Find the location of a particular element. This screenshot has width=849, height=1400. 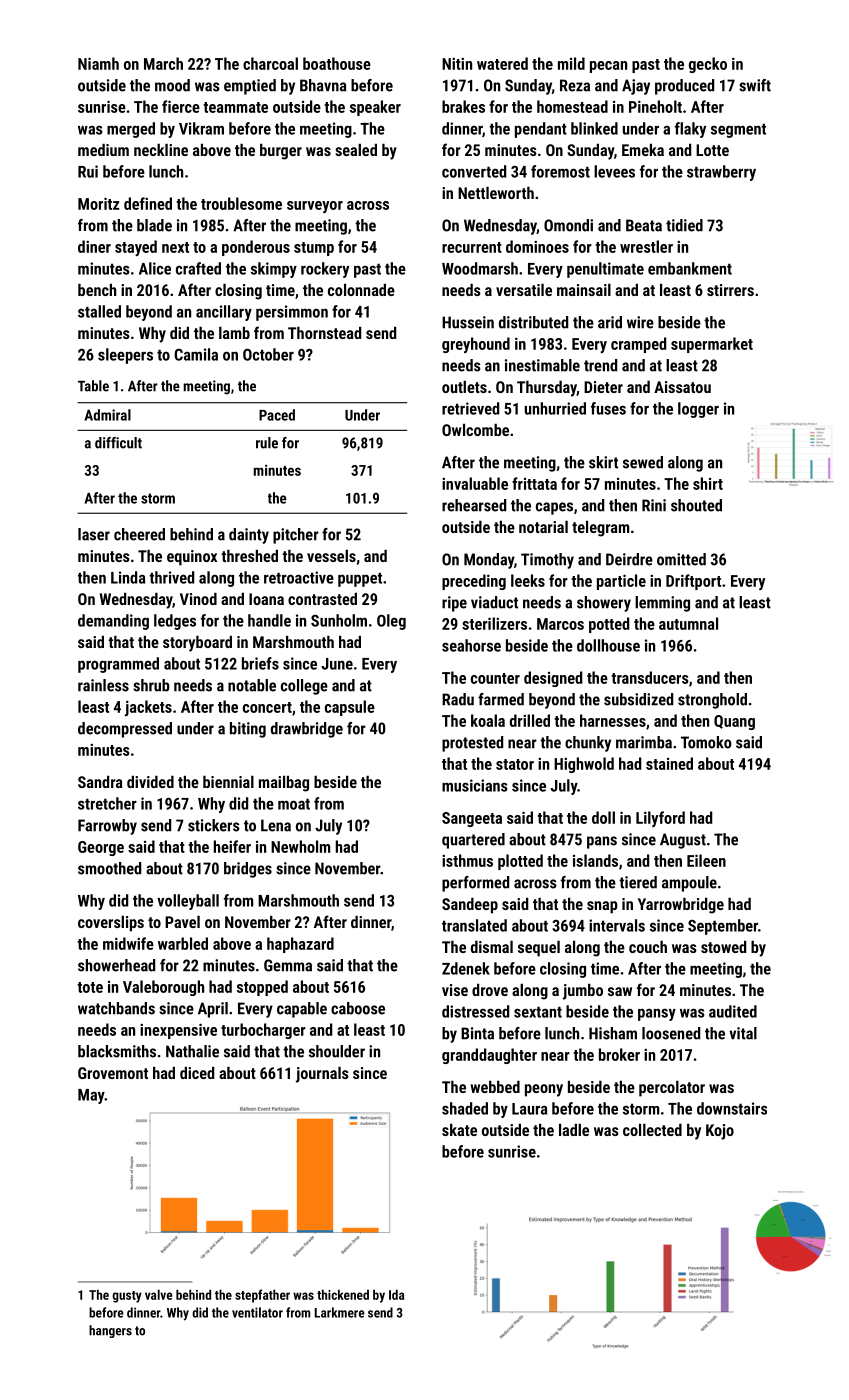

hangers is located at coordinates (110, 1331).
